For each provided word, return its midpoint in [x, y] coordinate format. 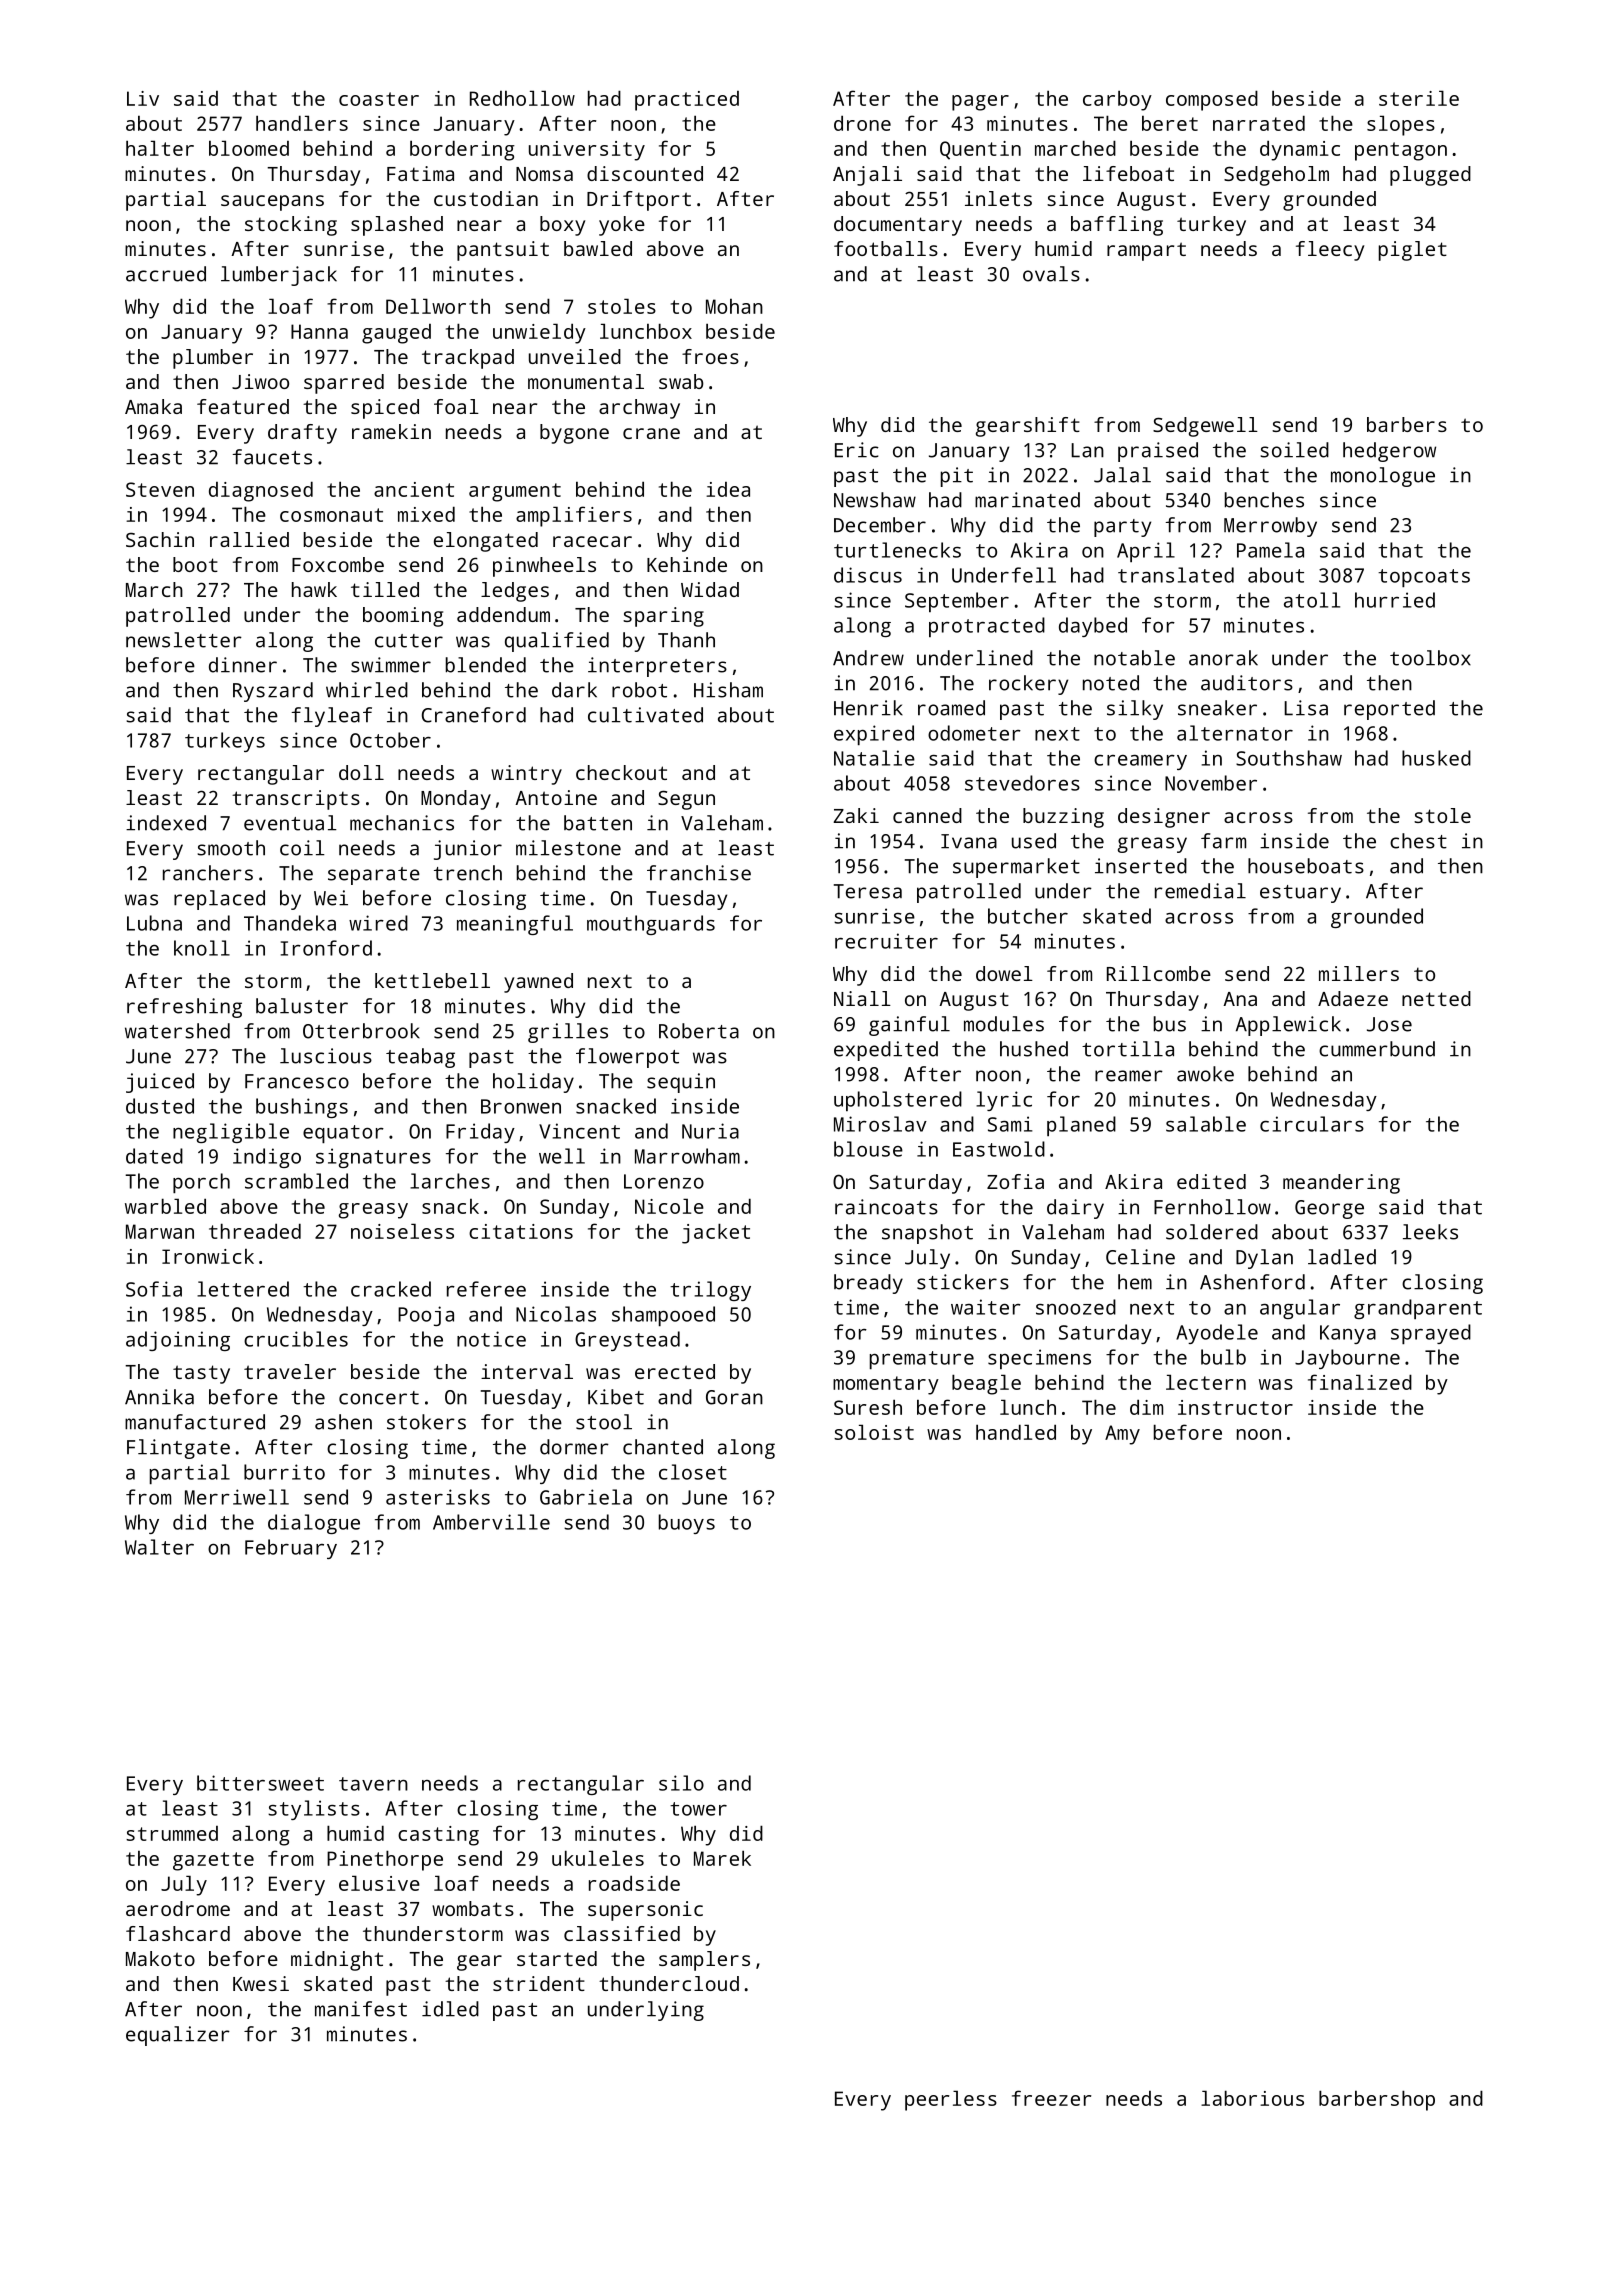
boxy [562, 226]
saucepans [272, 203]
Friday [480, 1133]
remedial [1200, 891]
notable [1134, 658]
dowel [1004, 973]
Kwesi [261, 1983]
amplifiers [574, 516]
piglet [1413, 251]
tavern [373, 1784]
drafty [302, 434]
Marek [722, 1858]
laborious [1252, 2098]
